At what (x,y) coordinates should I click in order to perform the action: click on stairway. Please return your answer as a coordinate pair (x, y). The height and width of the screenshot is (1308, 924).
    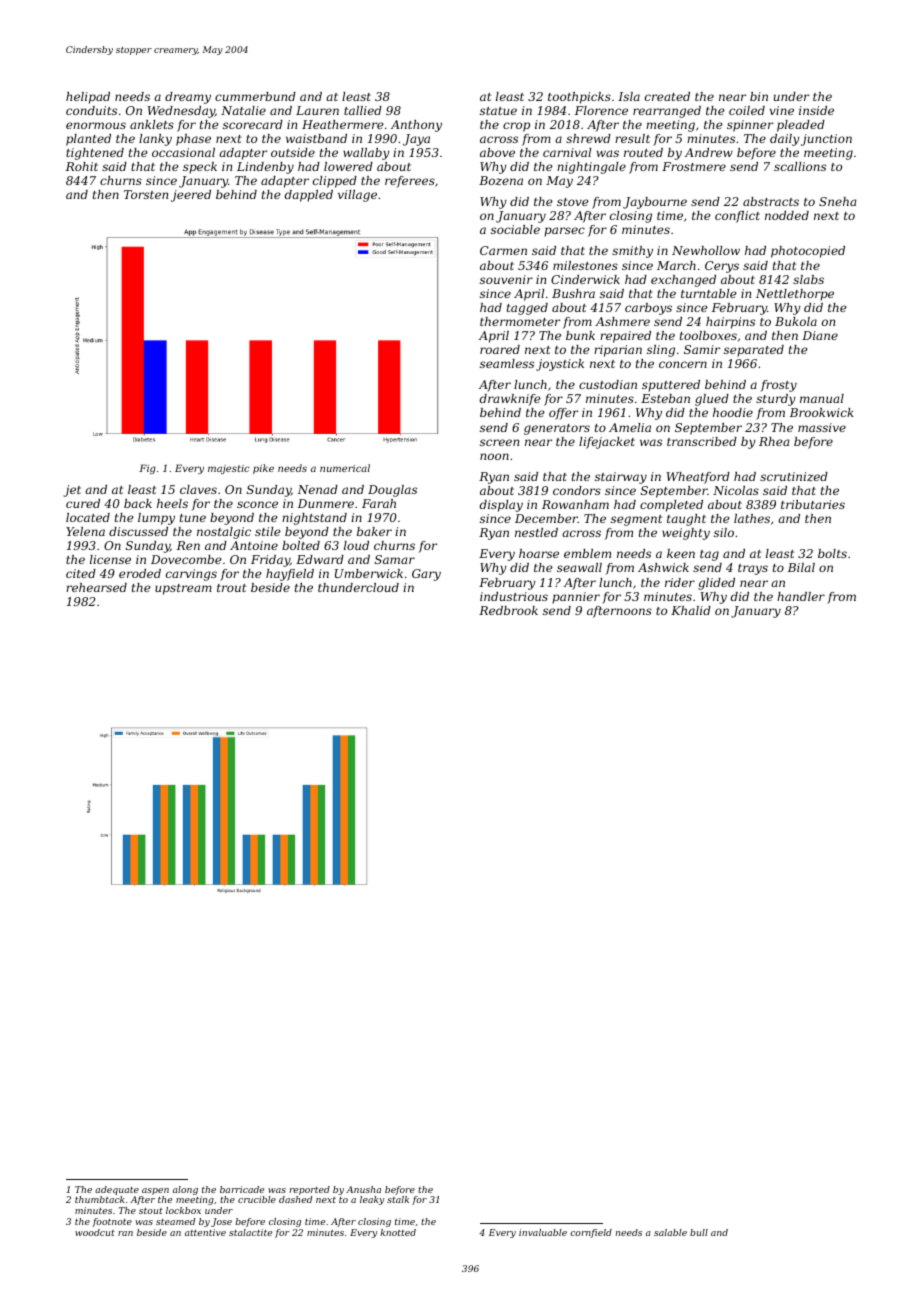
    Looking at the image, I should click on (621, 478).
